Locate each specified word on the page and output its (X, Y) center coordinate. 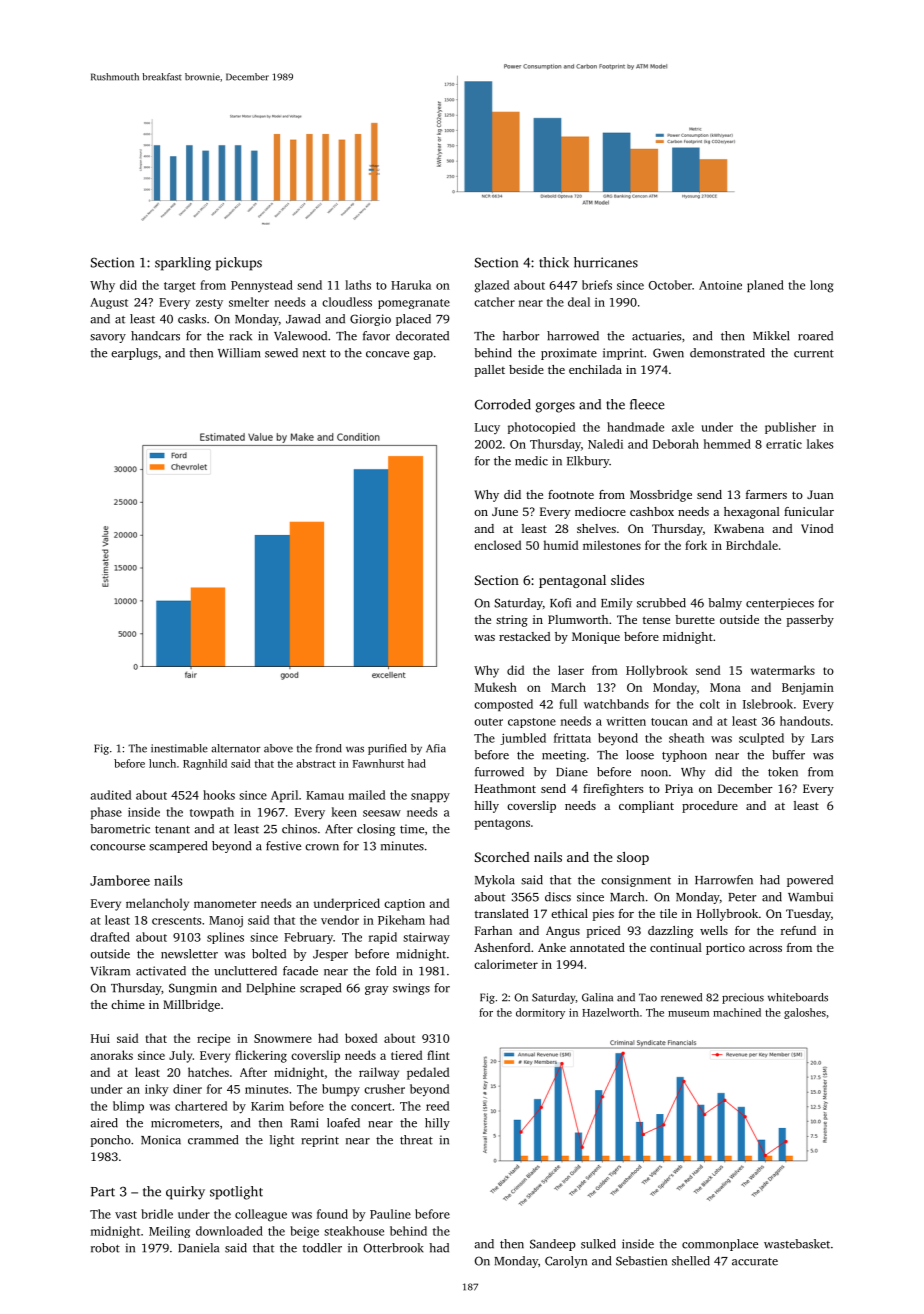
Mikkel (771, 336)
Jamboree (120, 880)
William (239, 353)
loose (640, 755)
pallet (490, 371)
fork (696, 545)
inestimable (179, 748)
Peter (742, 897)
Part (103, 1192)
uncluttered (245, 971)
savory (108, 338)
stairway (426, 939)
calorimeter (506, 964)
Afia (436, 748)
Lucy (487, 428)
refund (798, 930)
